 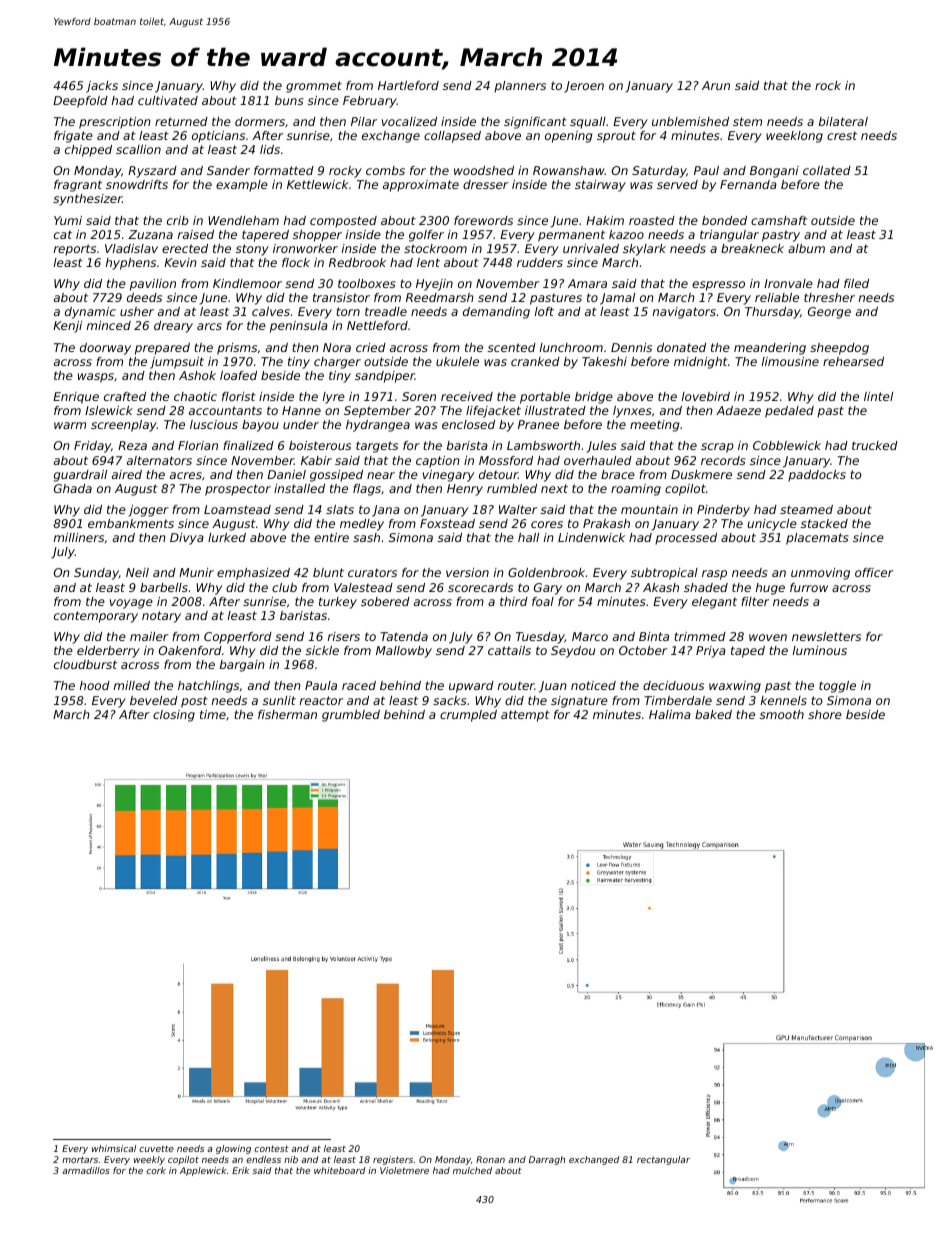 I want to click on alternators, so click(x=159, y=460).
